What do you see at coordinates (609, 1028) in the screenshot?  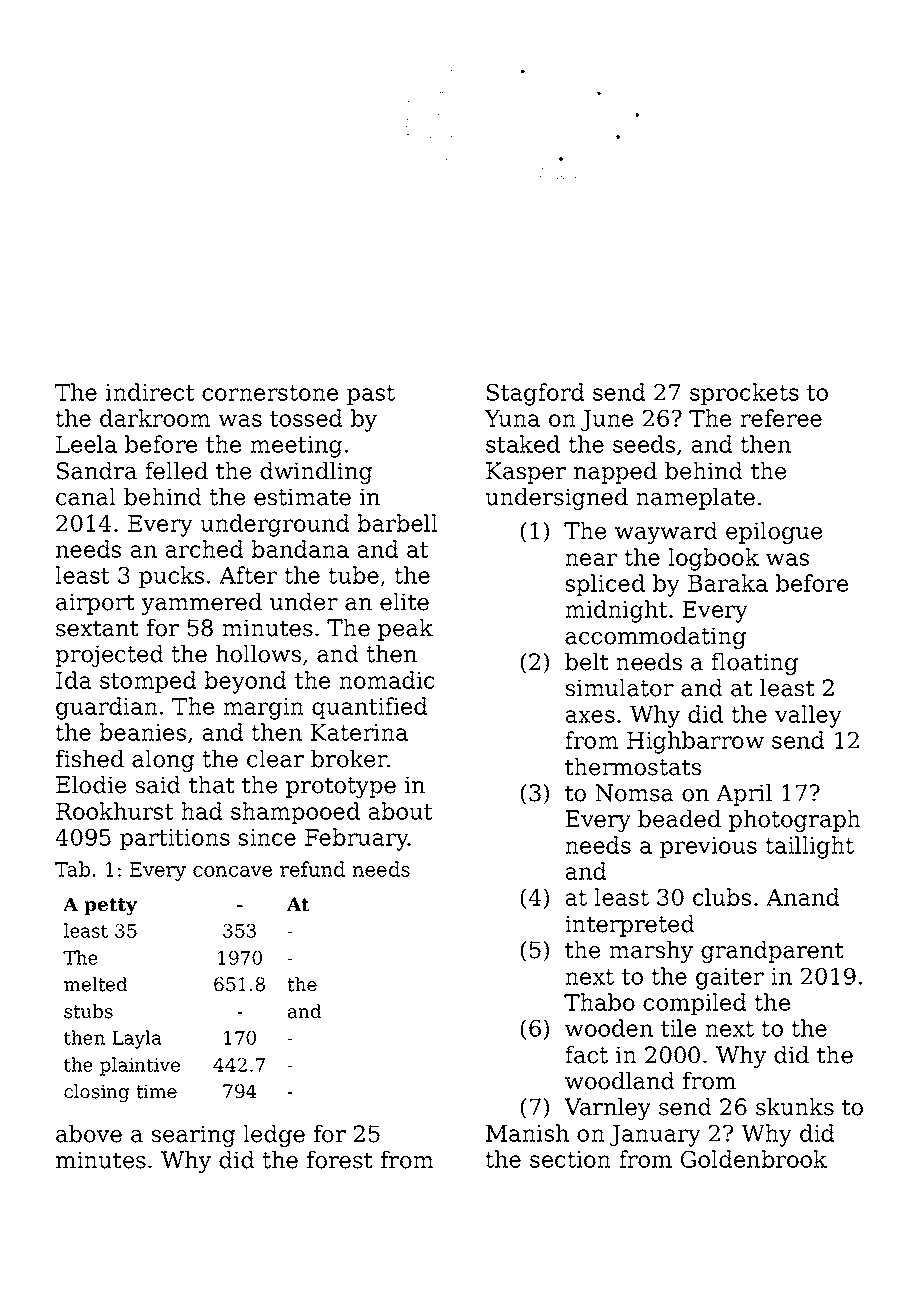 I see `wooden` at bounding box center [609, 1028].
